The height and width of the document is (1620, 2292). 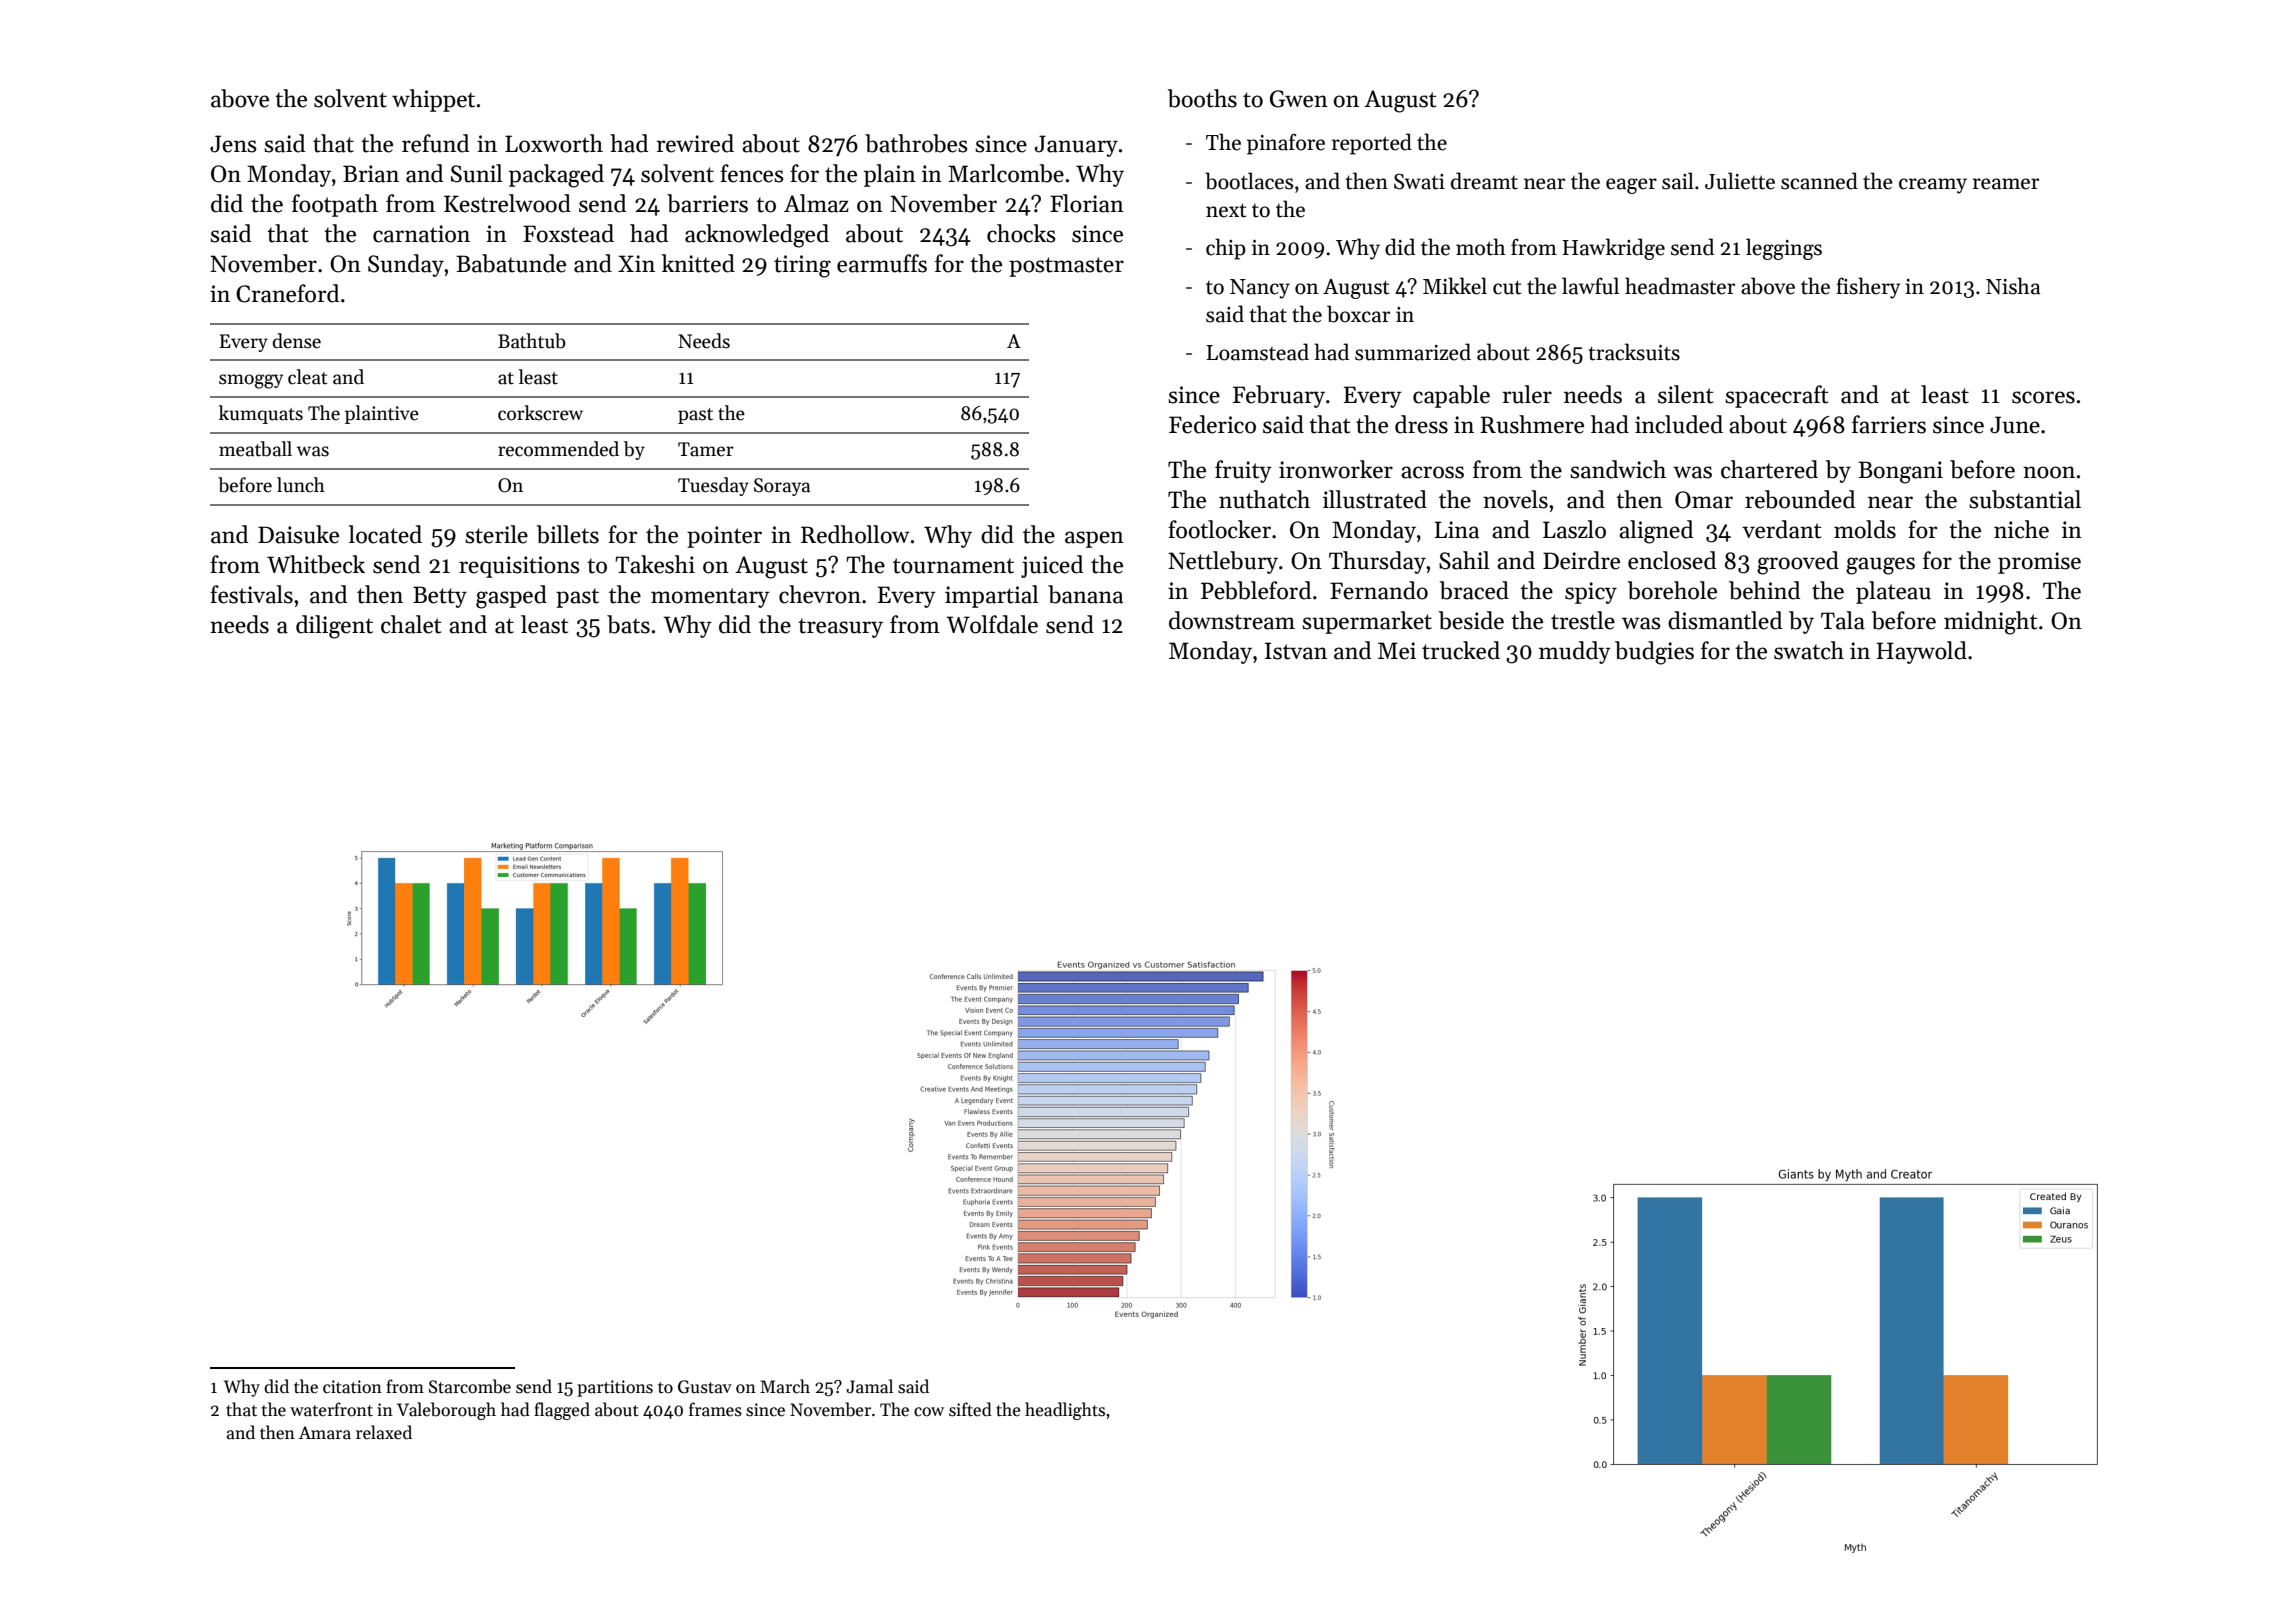 I want to click on sifted, so click(x=970, y=1409).
